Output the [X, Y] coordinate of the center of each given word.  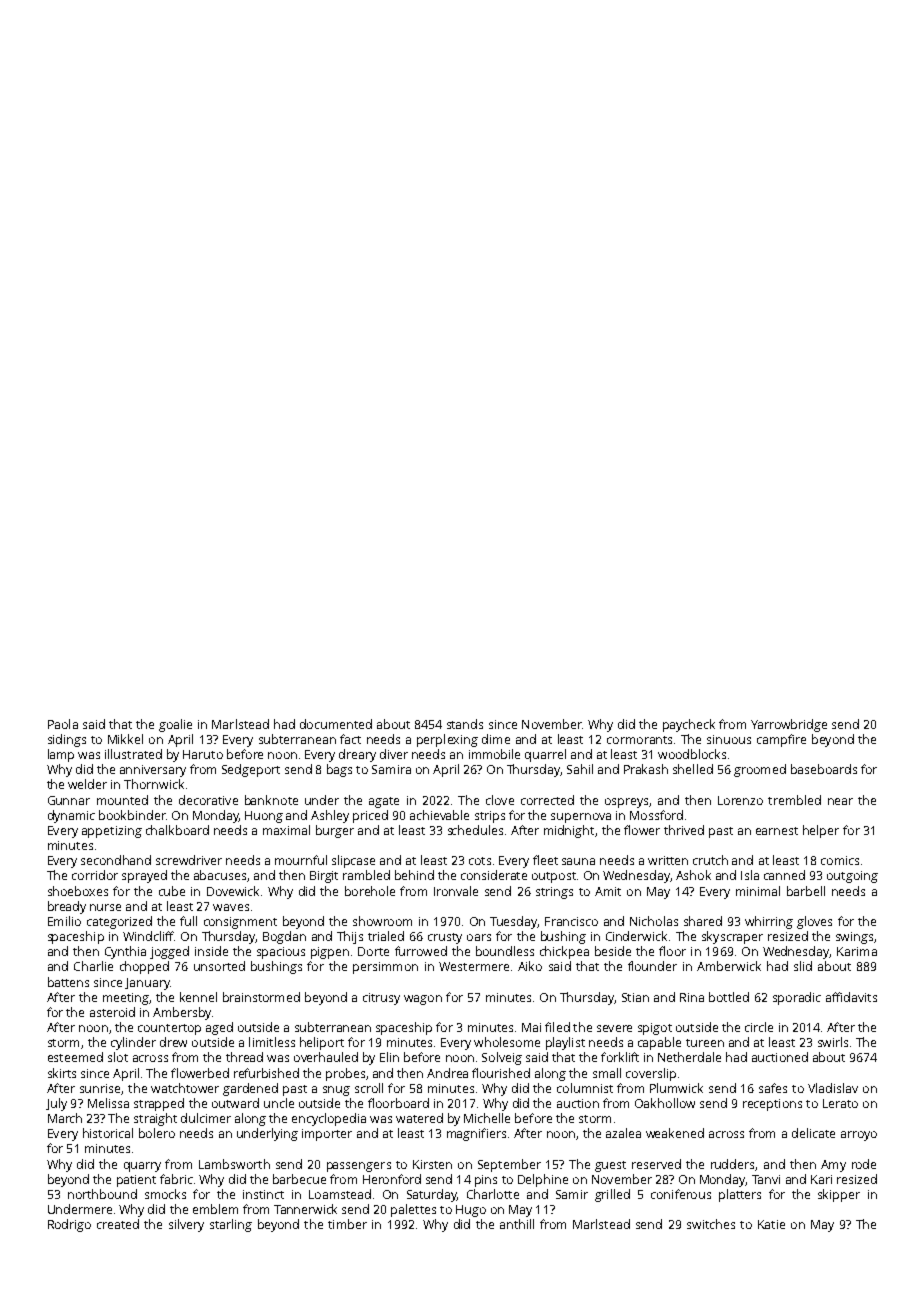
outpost [554, 877]
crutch [710, 860]
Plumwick [676, 1088]
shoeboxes [78, 891]
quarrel [545, 755]
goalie [175, 725]
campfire [781, 740]
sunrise [100, 1088]
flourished [501, 1073]
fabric [176, 1179]
